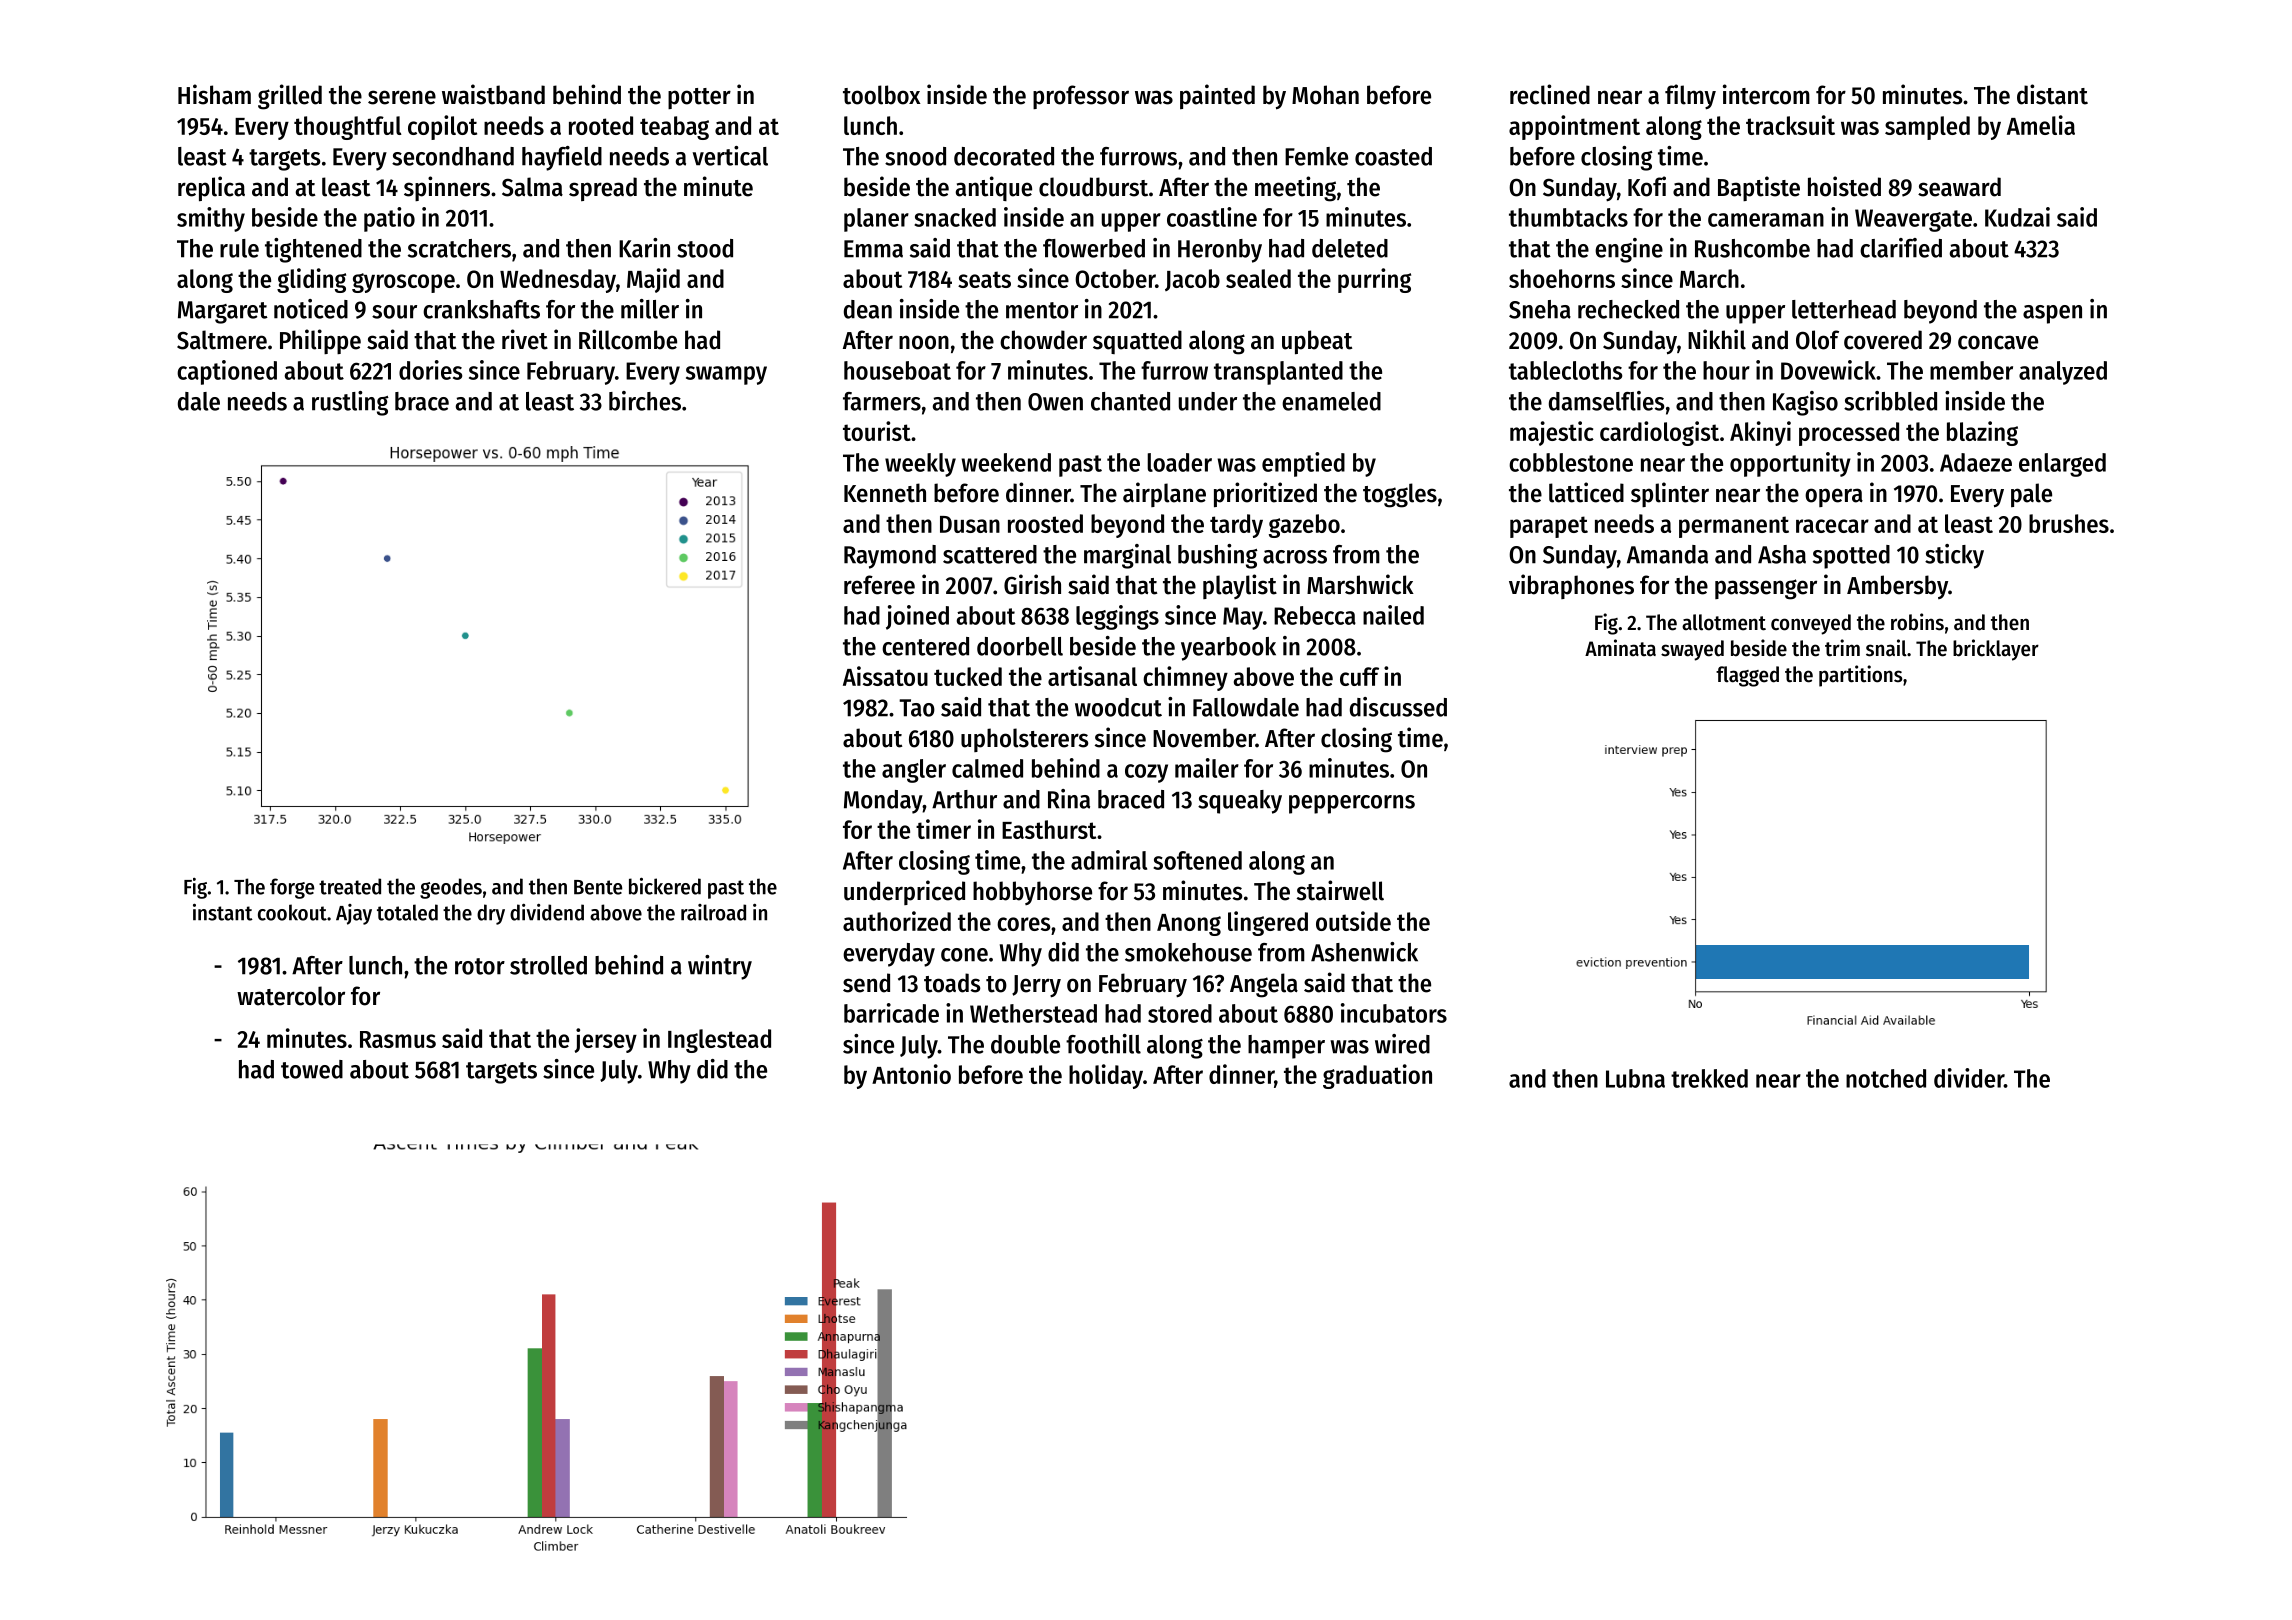  Describe the element at coordinates (350, 403) in the screenshot. I see `rustling` at that location.
